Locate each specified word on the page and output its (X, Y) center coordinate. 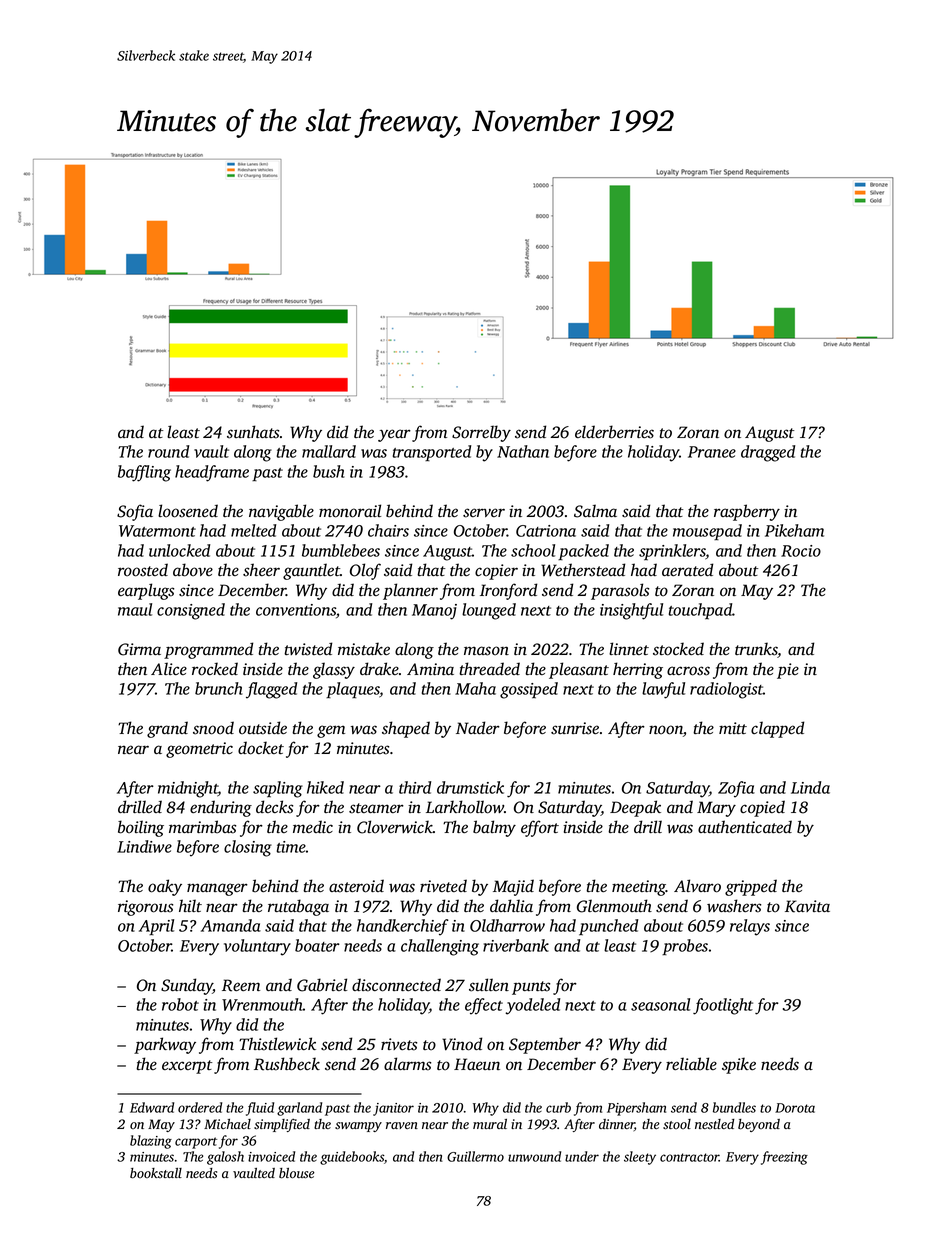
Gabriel (322, 985)
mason (486, 651)
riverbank (516, 945)
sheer (261, 570)
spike (739, 1065)
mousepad (707, 532)
